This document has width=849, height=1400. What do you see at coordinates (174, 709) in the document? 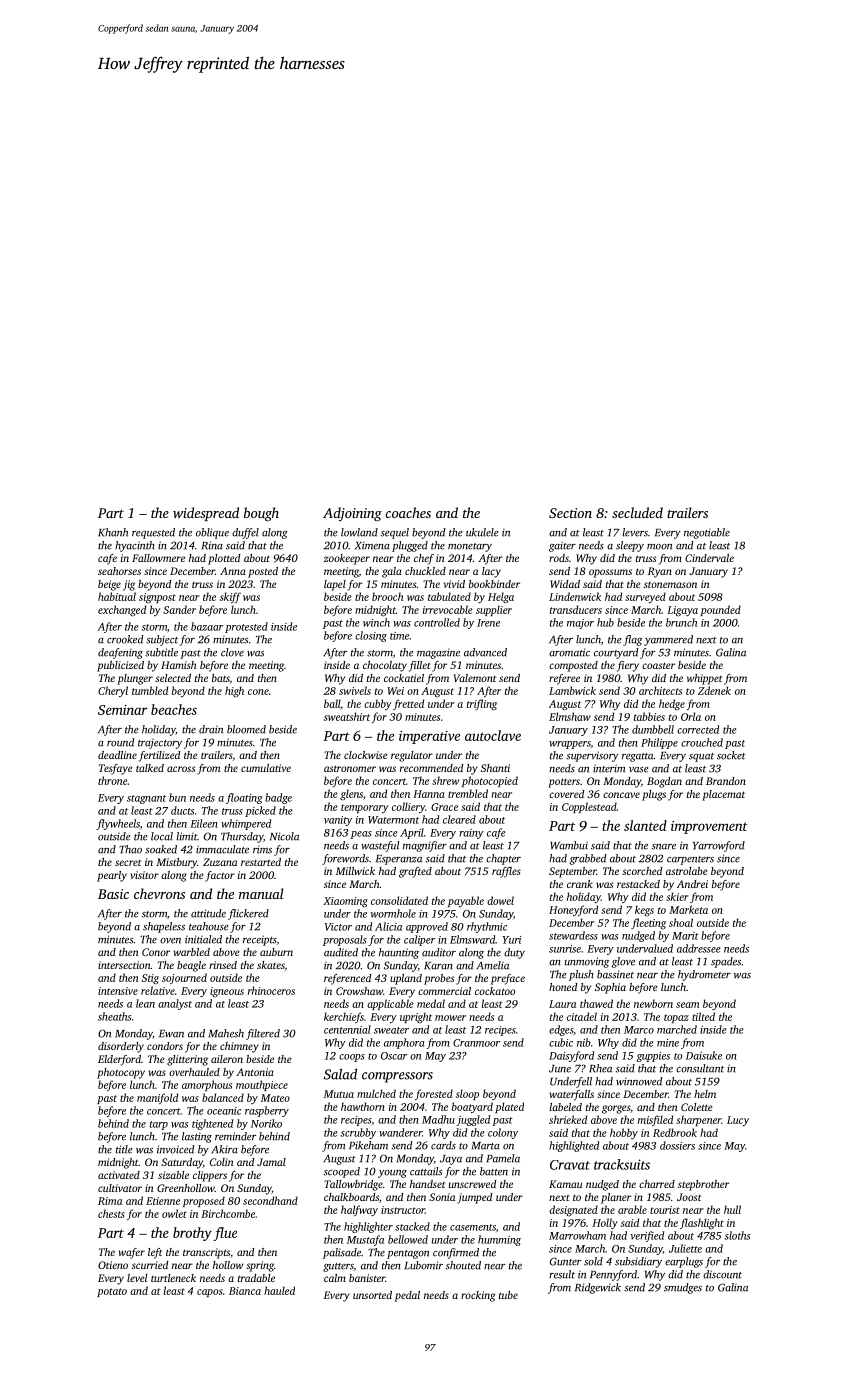
I see `beaches` at bounding box center [174, 709].
